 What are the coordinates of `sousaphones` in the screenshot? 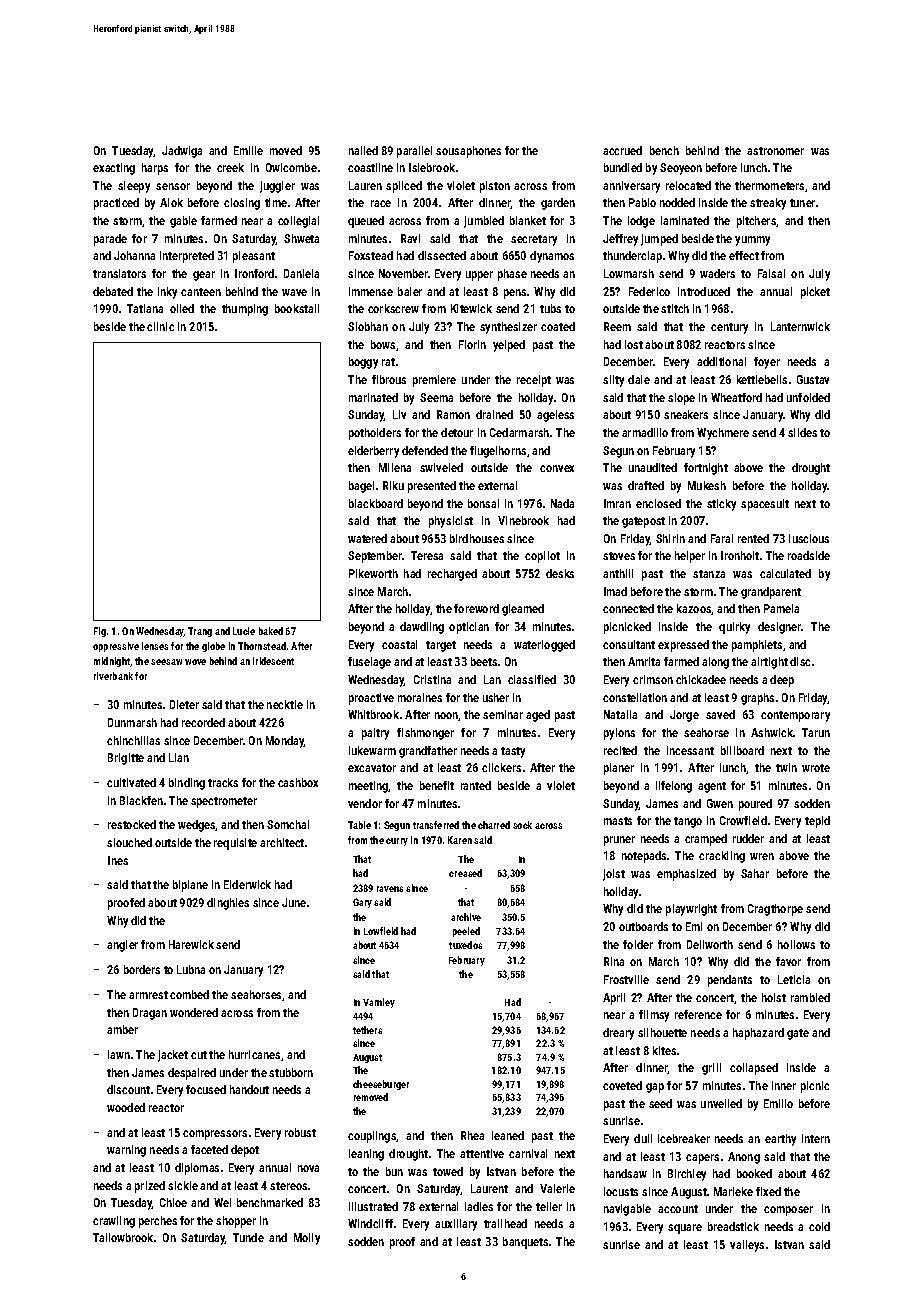 It's located at (468, 152).
